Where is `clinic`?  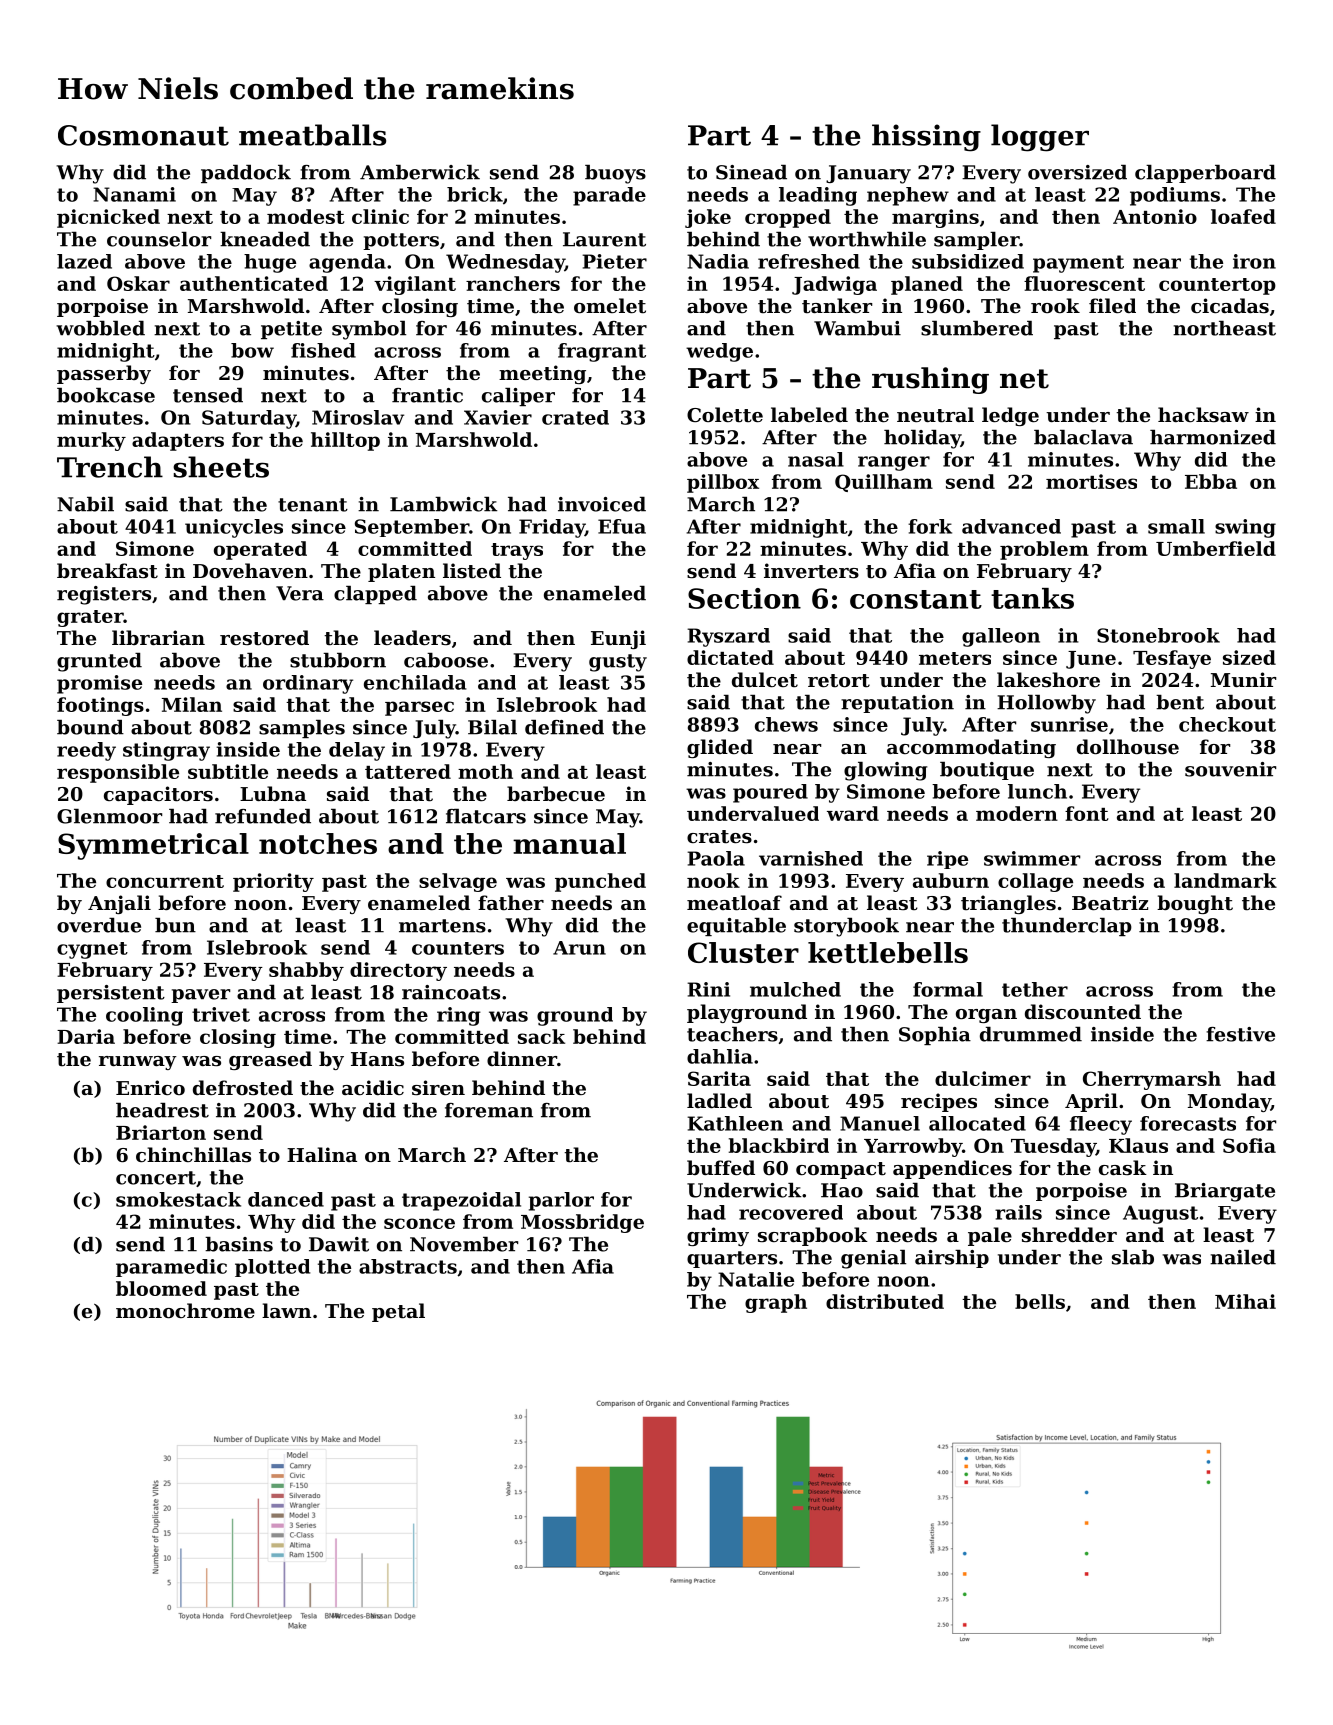 clinic is located at coordinates (380, 216).
